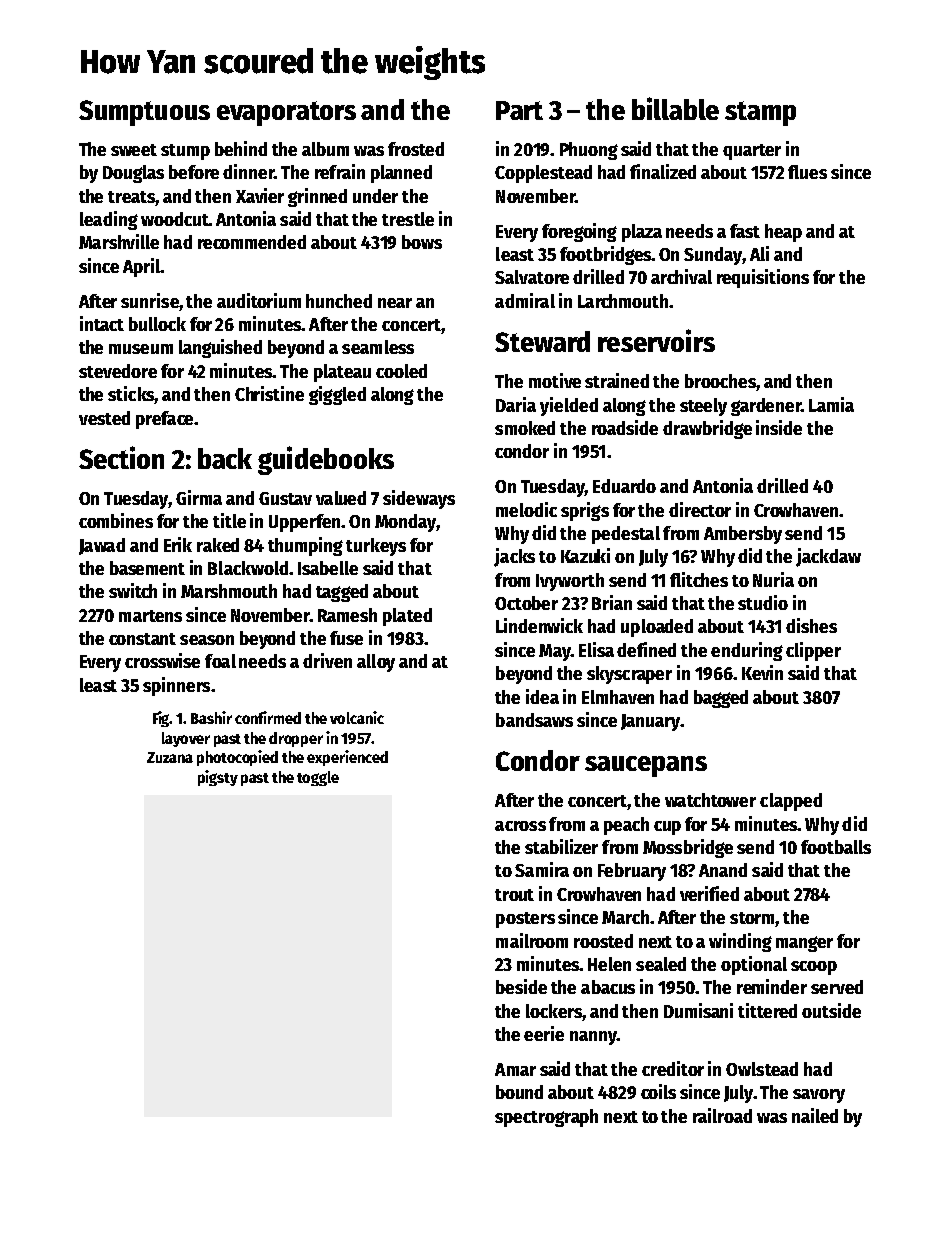 This screenshot has height=1233, width=952. Describe the element at coordinates (760, 113) in the screenshot. I see `stamp` at that location.
